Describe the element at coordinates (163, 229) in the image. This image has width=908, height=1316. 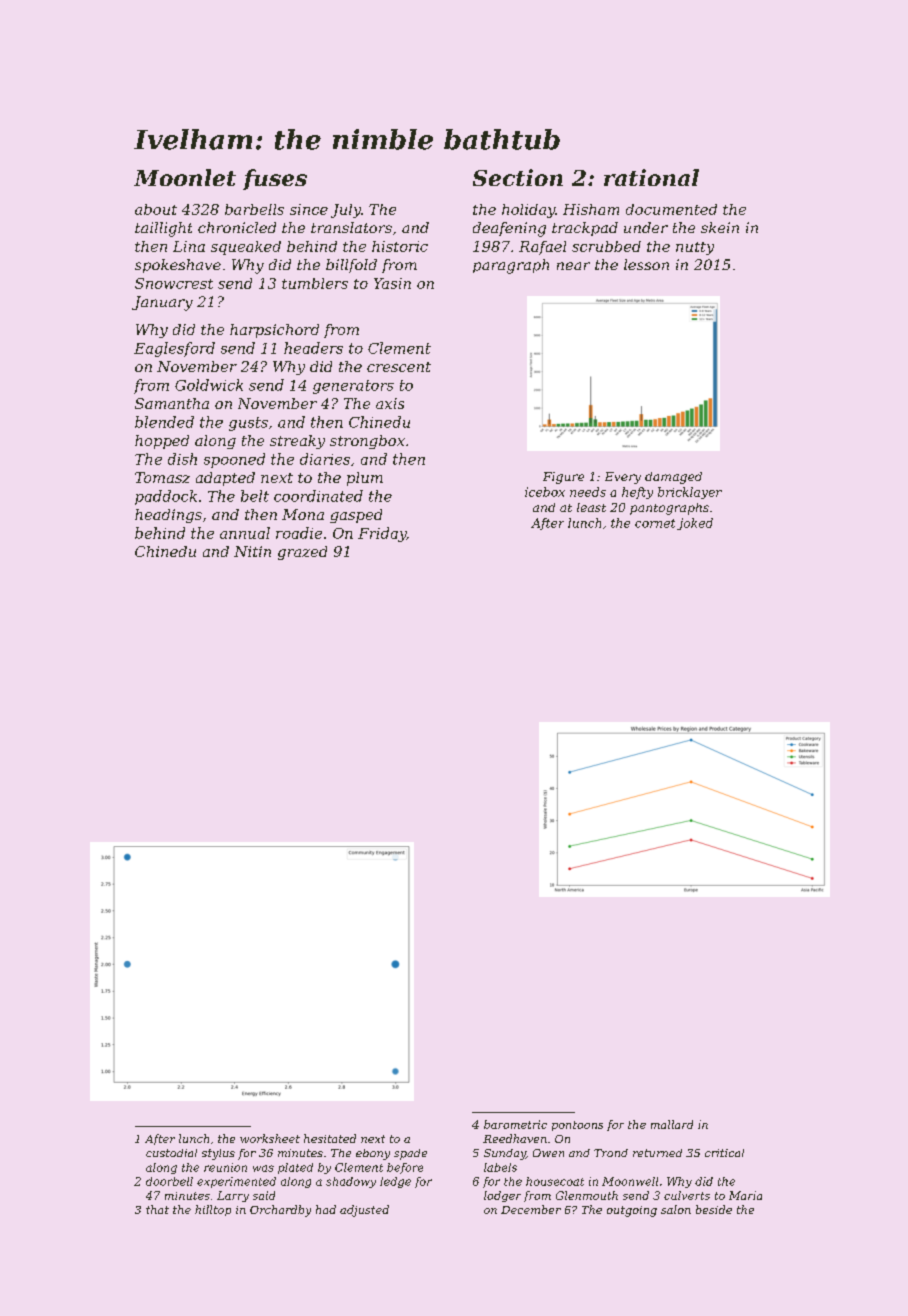
I see `taillight` at that location.
